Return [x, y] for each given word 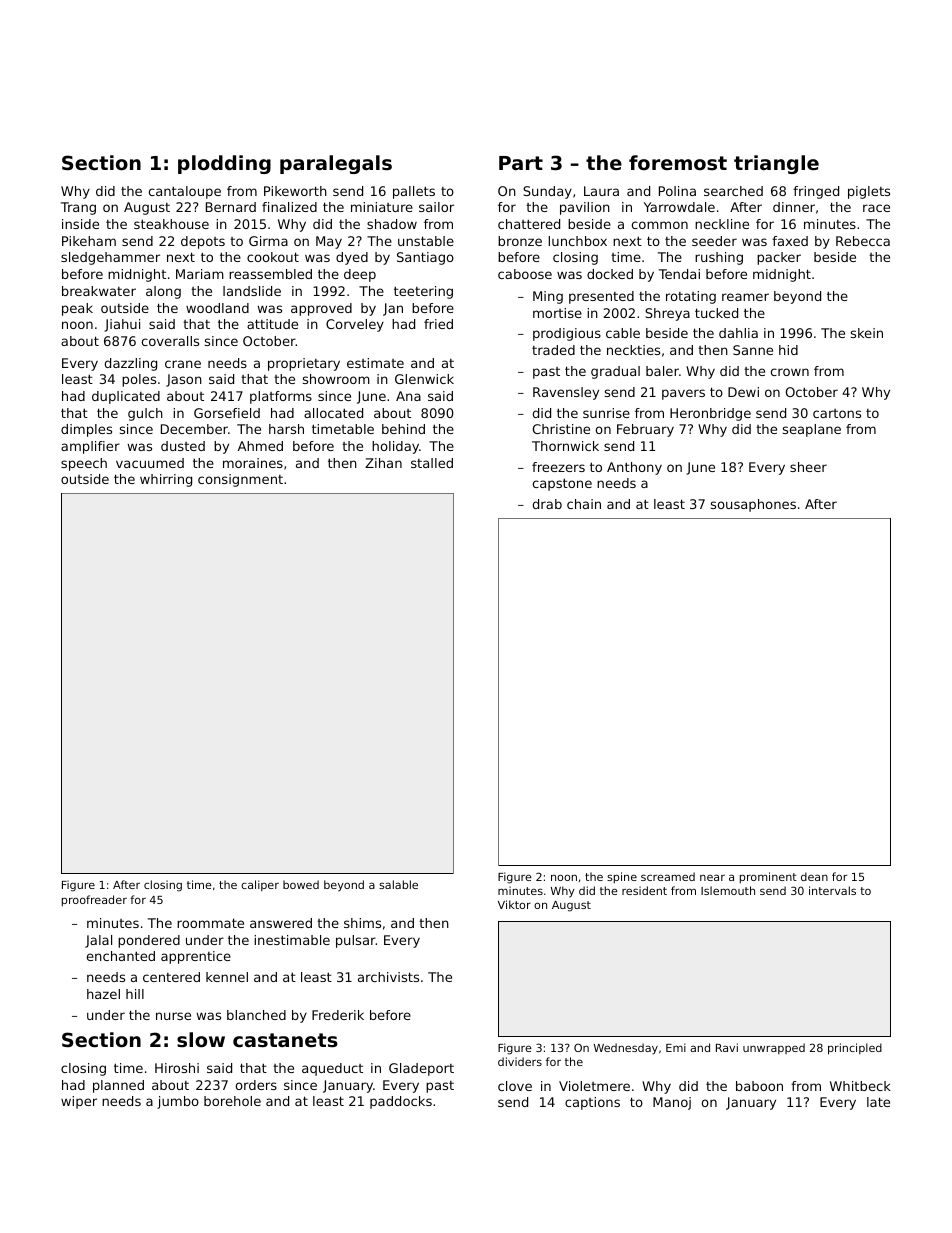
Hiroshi [177, 1068]
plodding [224, 164]
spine [622, 878]
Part [521, 163]
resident [644, 890]
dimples [86, 430]
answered [281, 923]
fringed [816, 192]
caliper [260, 885]
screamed [668, 876]
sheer [808, 467]
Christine [561, 429]
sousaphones [753, 505]
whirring [166, 480]
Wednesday [626, 1049]
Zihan [383, 463]
